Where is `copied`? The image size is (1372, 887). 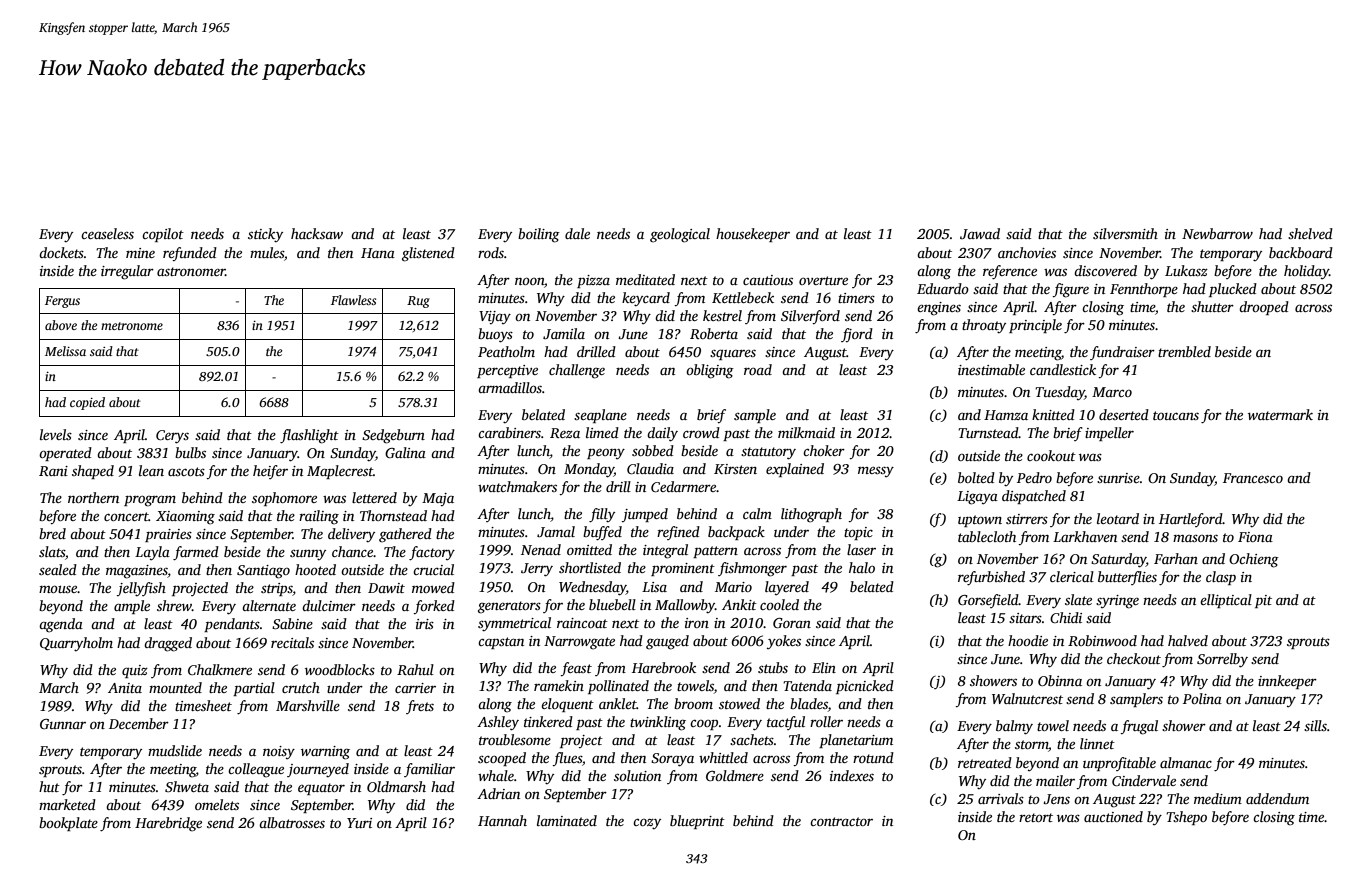 copied is located at coordinates (87, 403).
